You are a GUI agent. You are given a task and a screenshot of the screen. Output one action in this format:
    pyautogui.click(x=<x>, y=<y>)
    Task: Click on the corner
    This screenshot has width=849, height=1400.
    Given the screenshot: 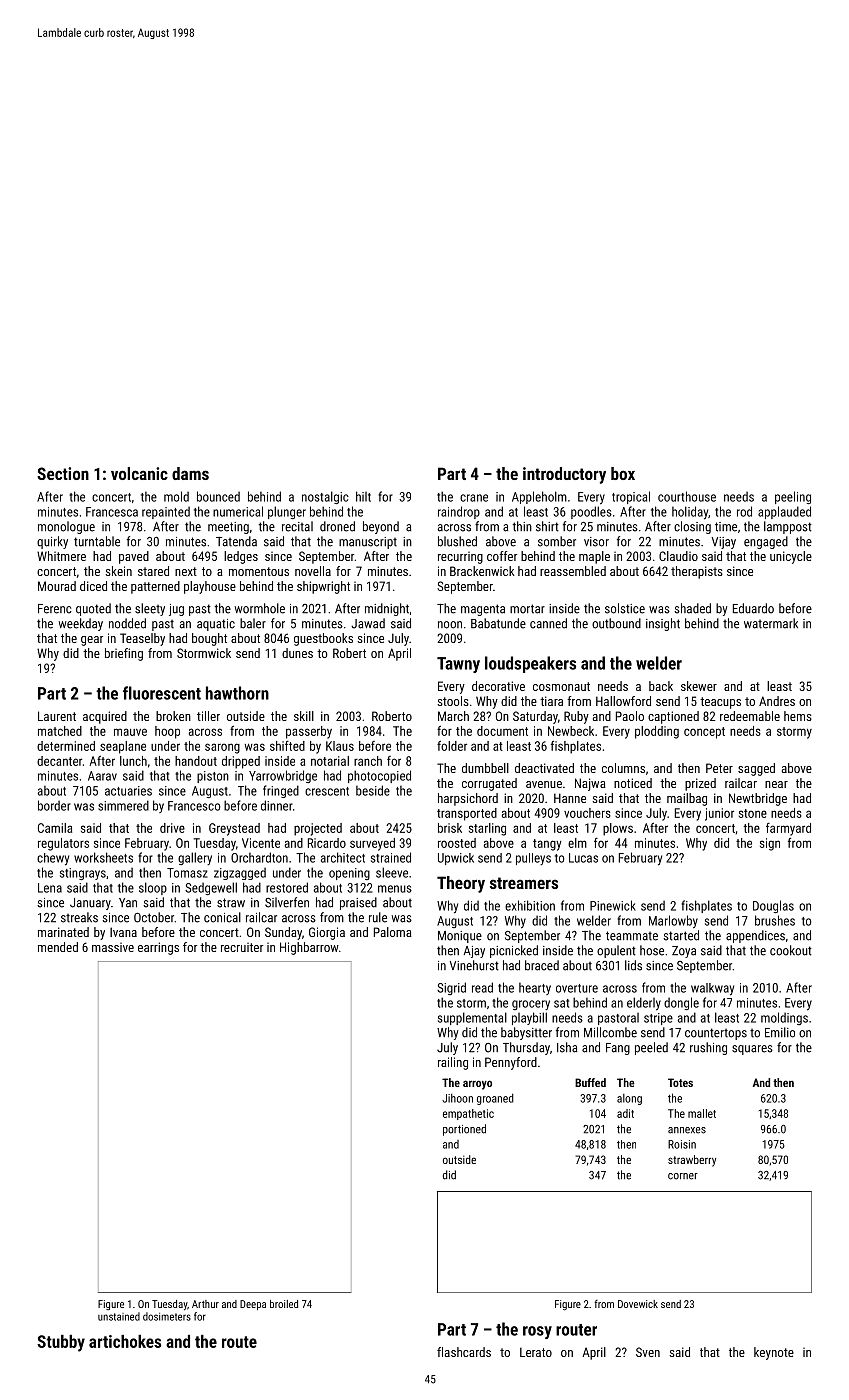 What is the action you would take?
    pyautogui.click(x=683, y=1176)
